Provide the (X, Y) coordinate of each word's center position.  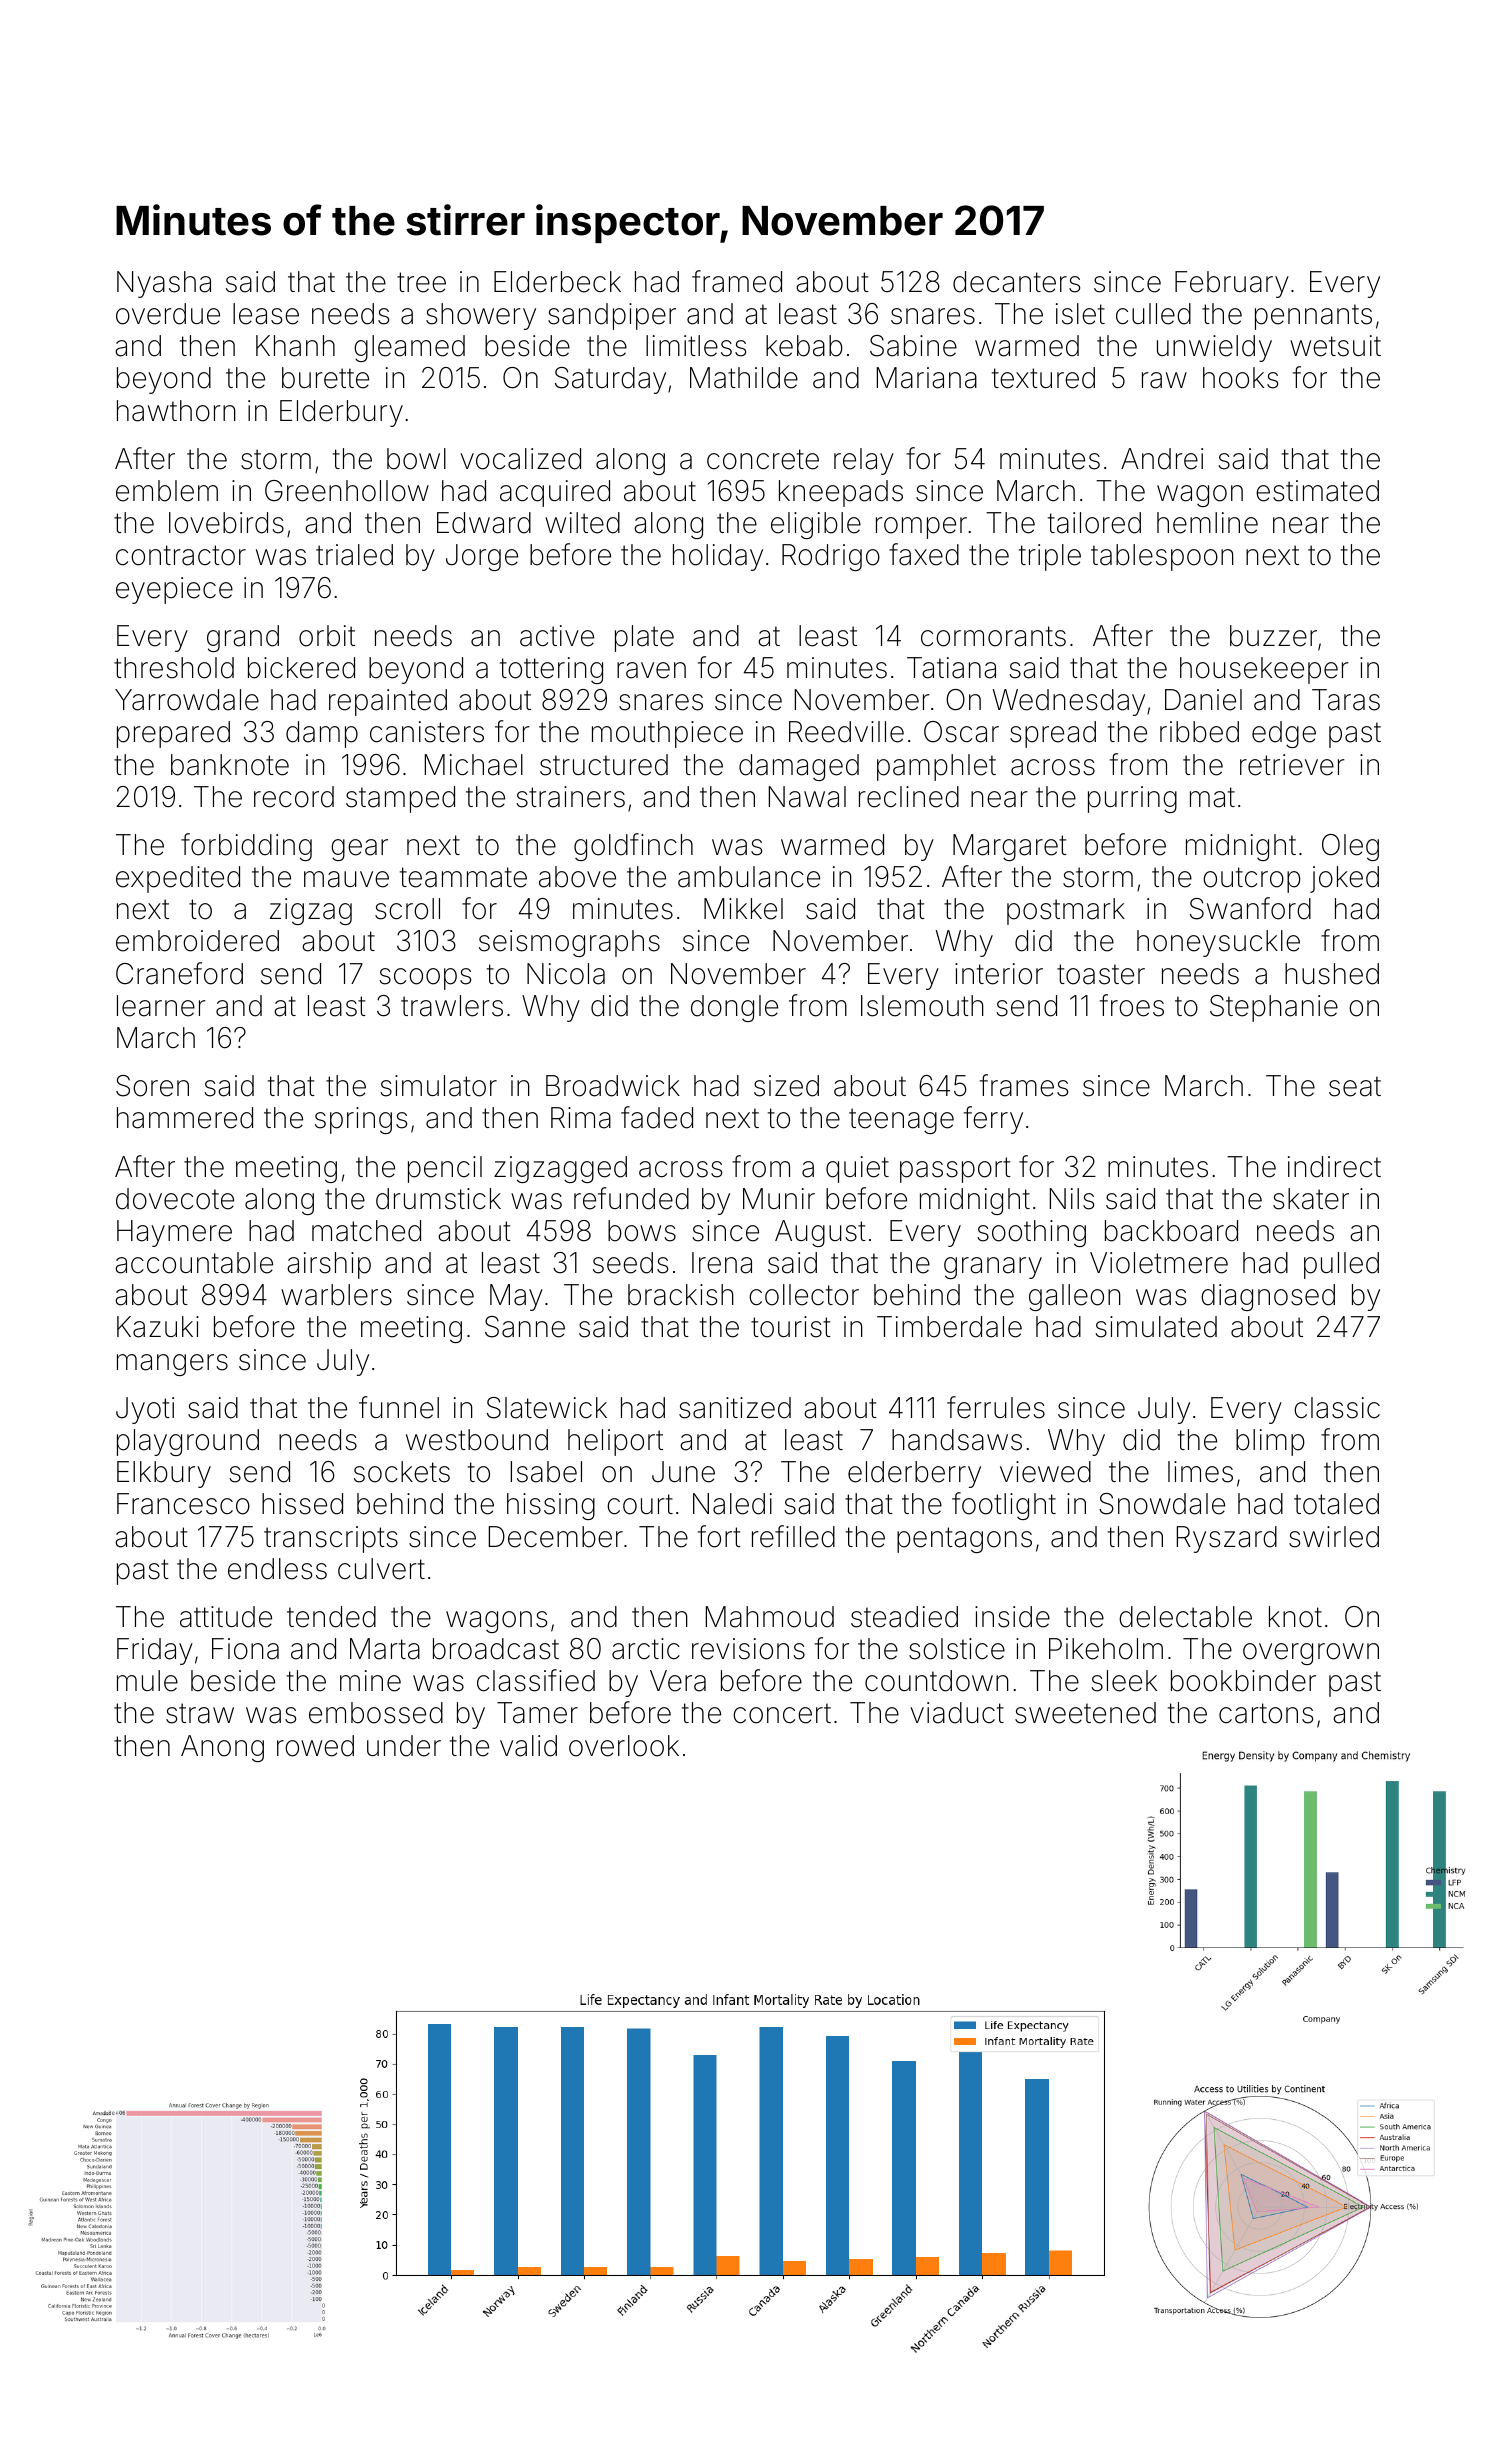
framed (737, 281)
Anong (222, 1748)
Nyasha (164, 284)
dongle (734, 1008)
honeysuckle (1218, 943)
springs (361, 1120)
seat (1355, 1086)
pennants (1313, 317)
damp (322, 734)
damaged (799, 767)
